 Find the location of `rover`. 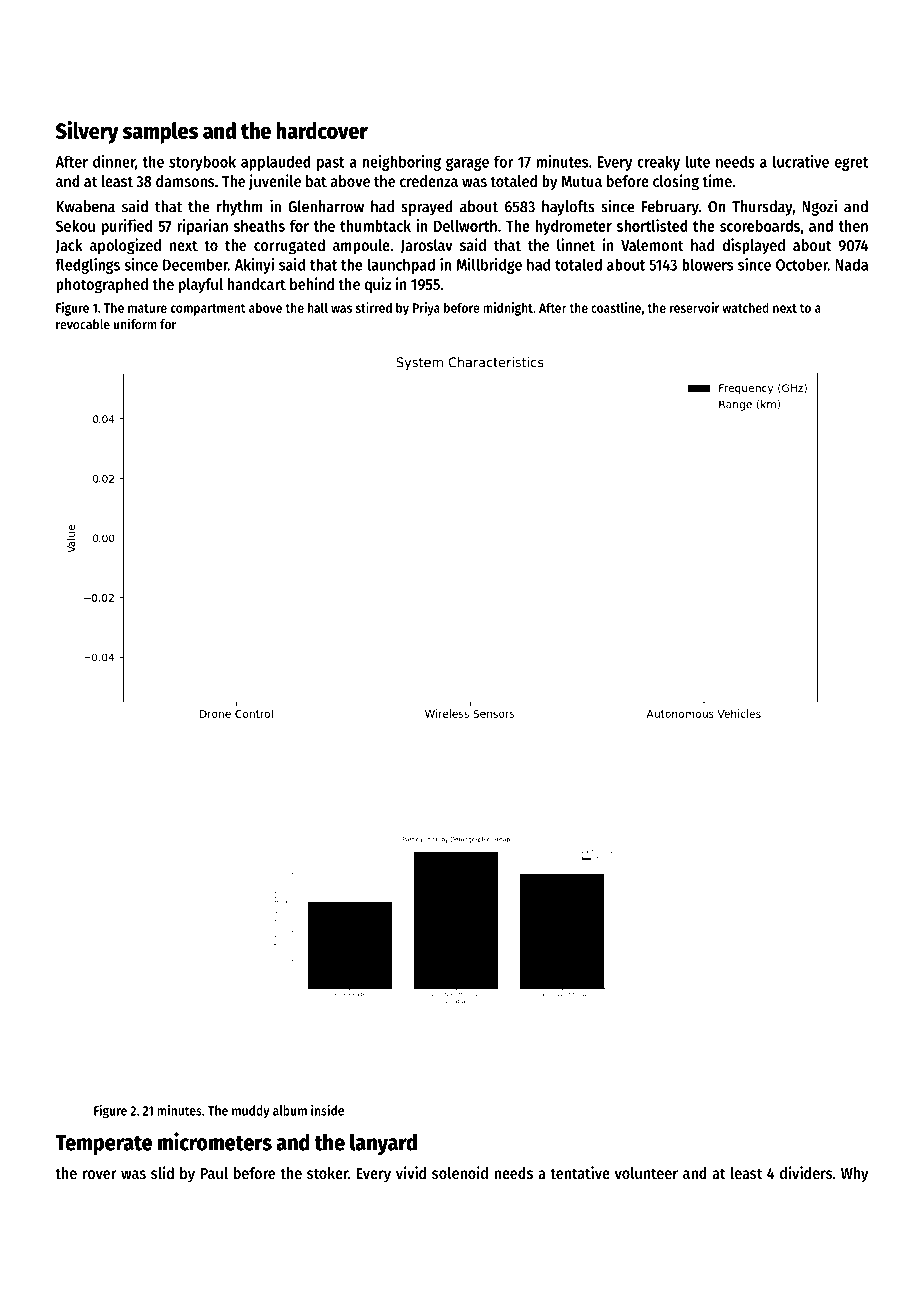

rover is located at coordinates (100, 1174).
